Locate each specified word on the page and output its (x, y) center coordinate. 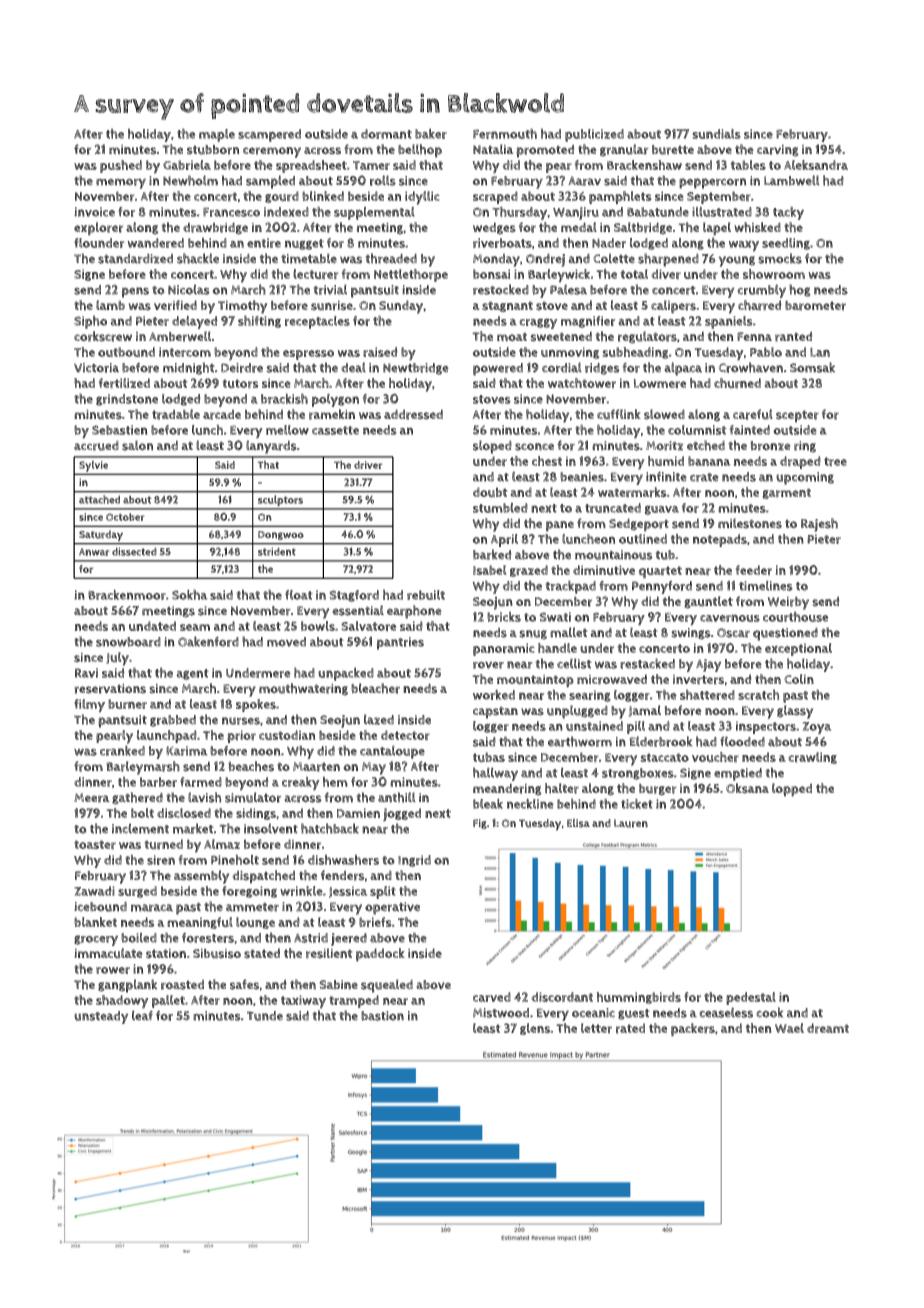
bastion (382, 1016)
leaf (142, 1015)
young (737, 261)
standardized (135, 258)
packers (693, 1029)
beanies (582, 477)
